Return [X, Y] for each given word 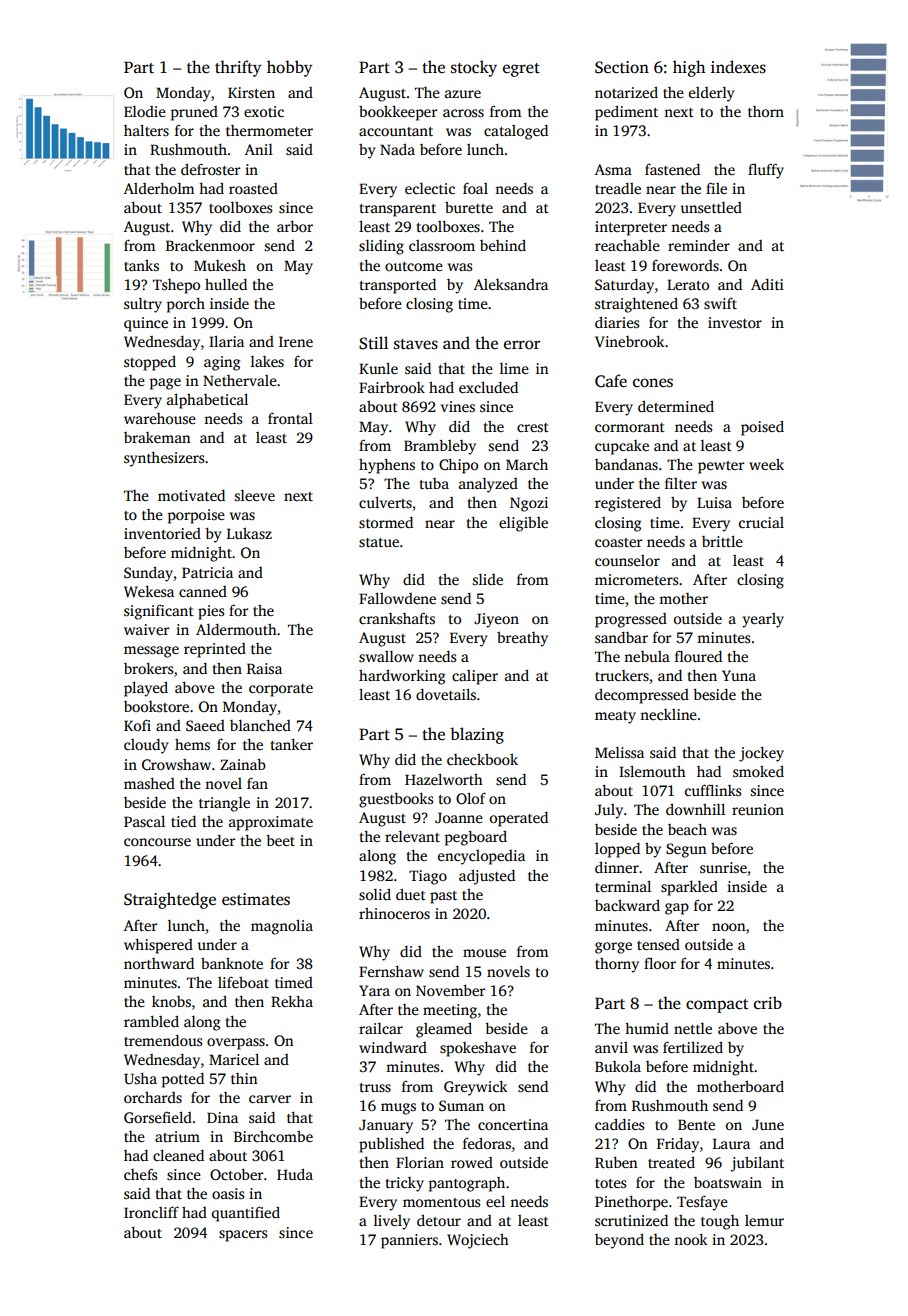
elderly [711, 94]
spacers [243, 1236]
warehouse [160, 418]
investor [735, 322]
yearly [763, 620]
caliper [475, 677]
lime [514, 368]
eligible [523, 524]
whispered [158, 946]
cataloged [516, 132]
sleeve [255, 495]
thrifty [238, 68]
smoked [758, 771]
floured [698, 656]
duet [411, 894]
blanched [260, 725]
